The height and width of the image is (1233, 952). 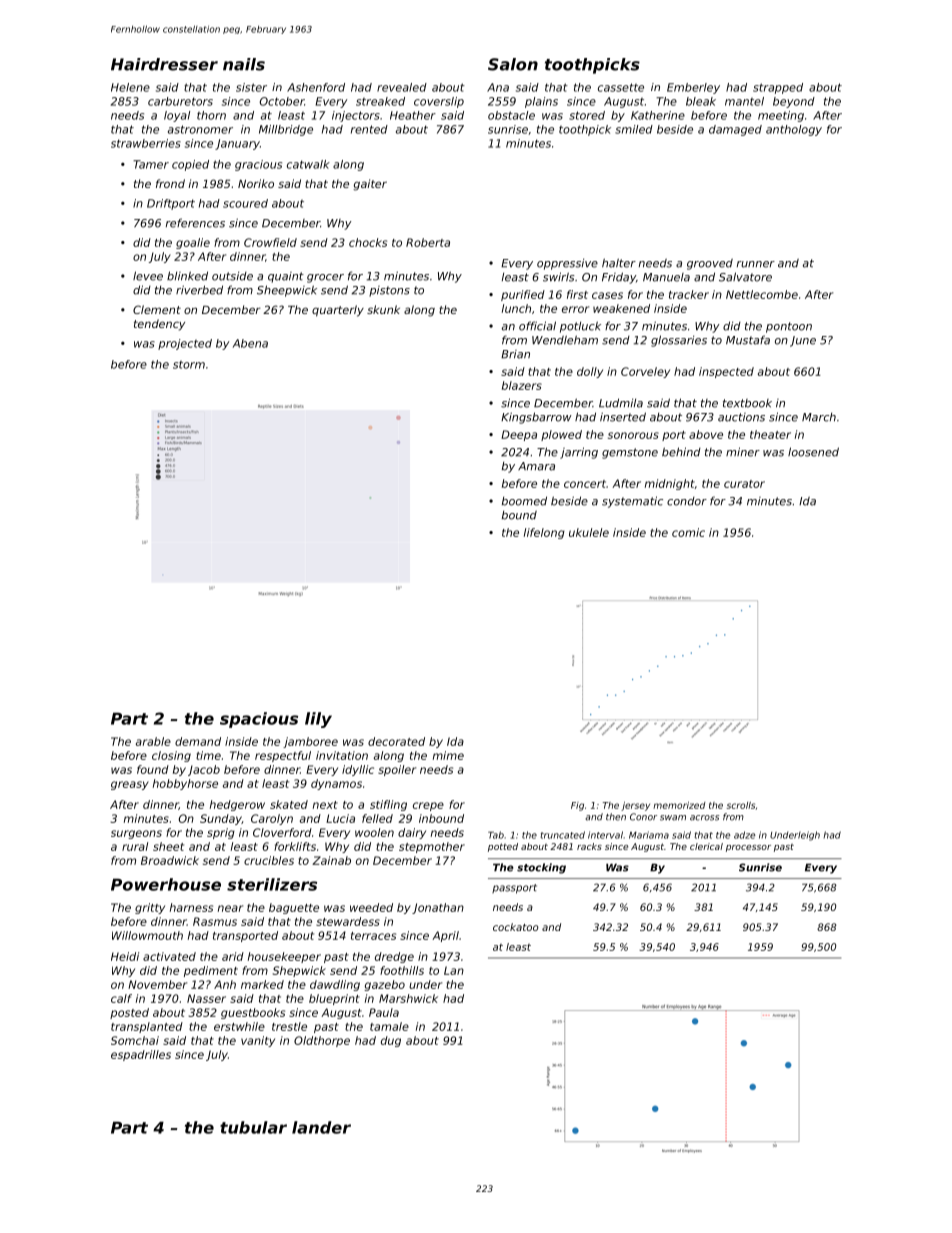 I want to click on processor, so click(x=748, y=848).
